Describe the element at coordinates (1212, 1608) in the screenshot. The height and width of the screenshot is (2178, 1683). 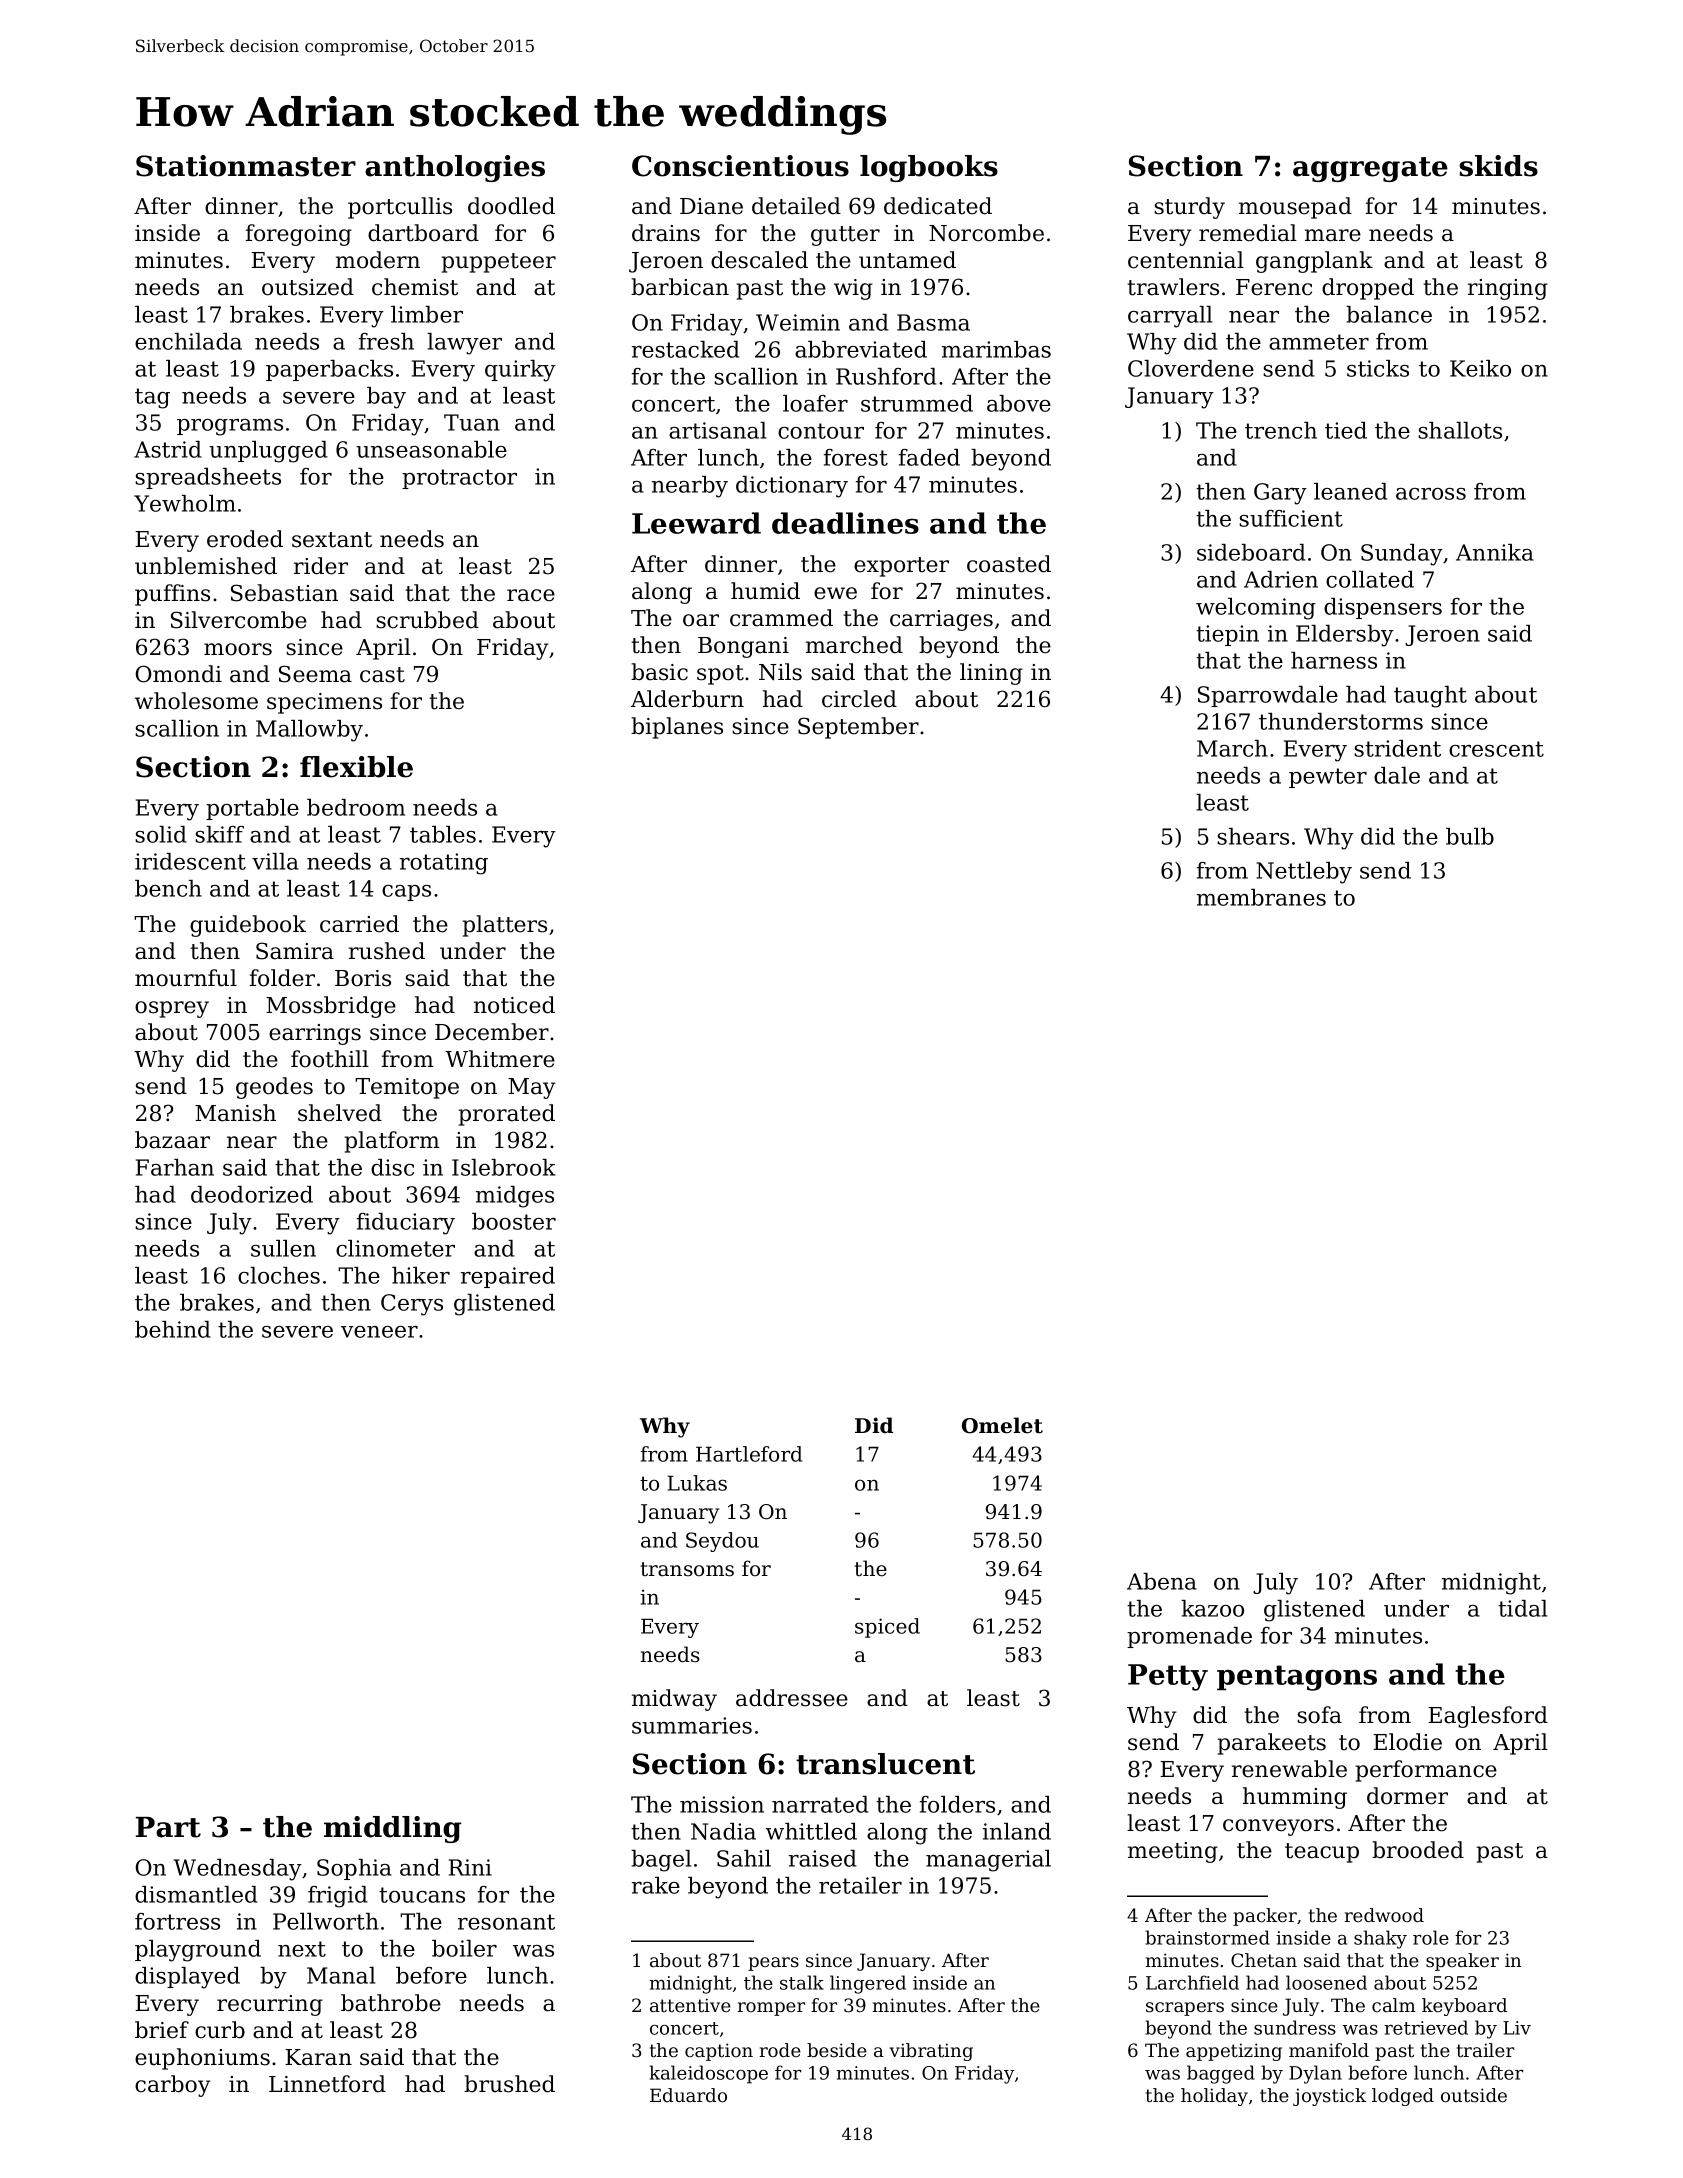
I see `kazoo` at that location.
